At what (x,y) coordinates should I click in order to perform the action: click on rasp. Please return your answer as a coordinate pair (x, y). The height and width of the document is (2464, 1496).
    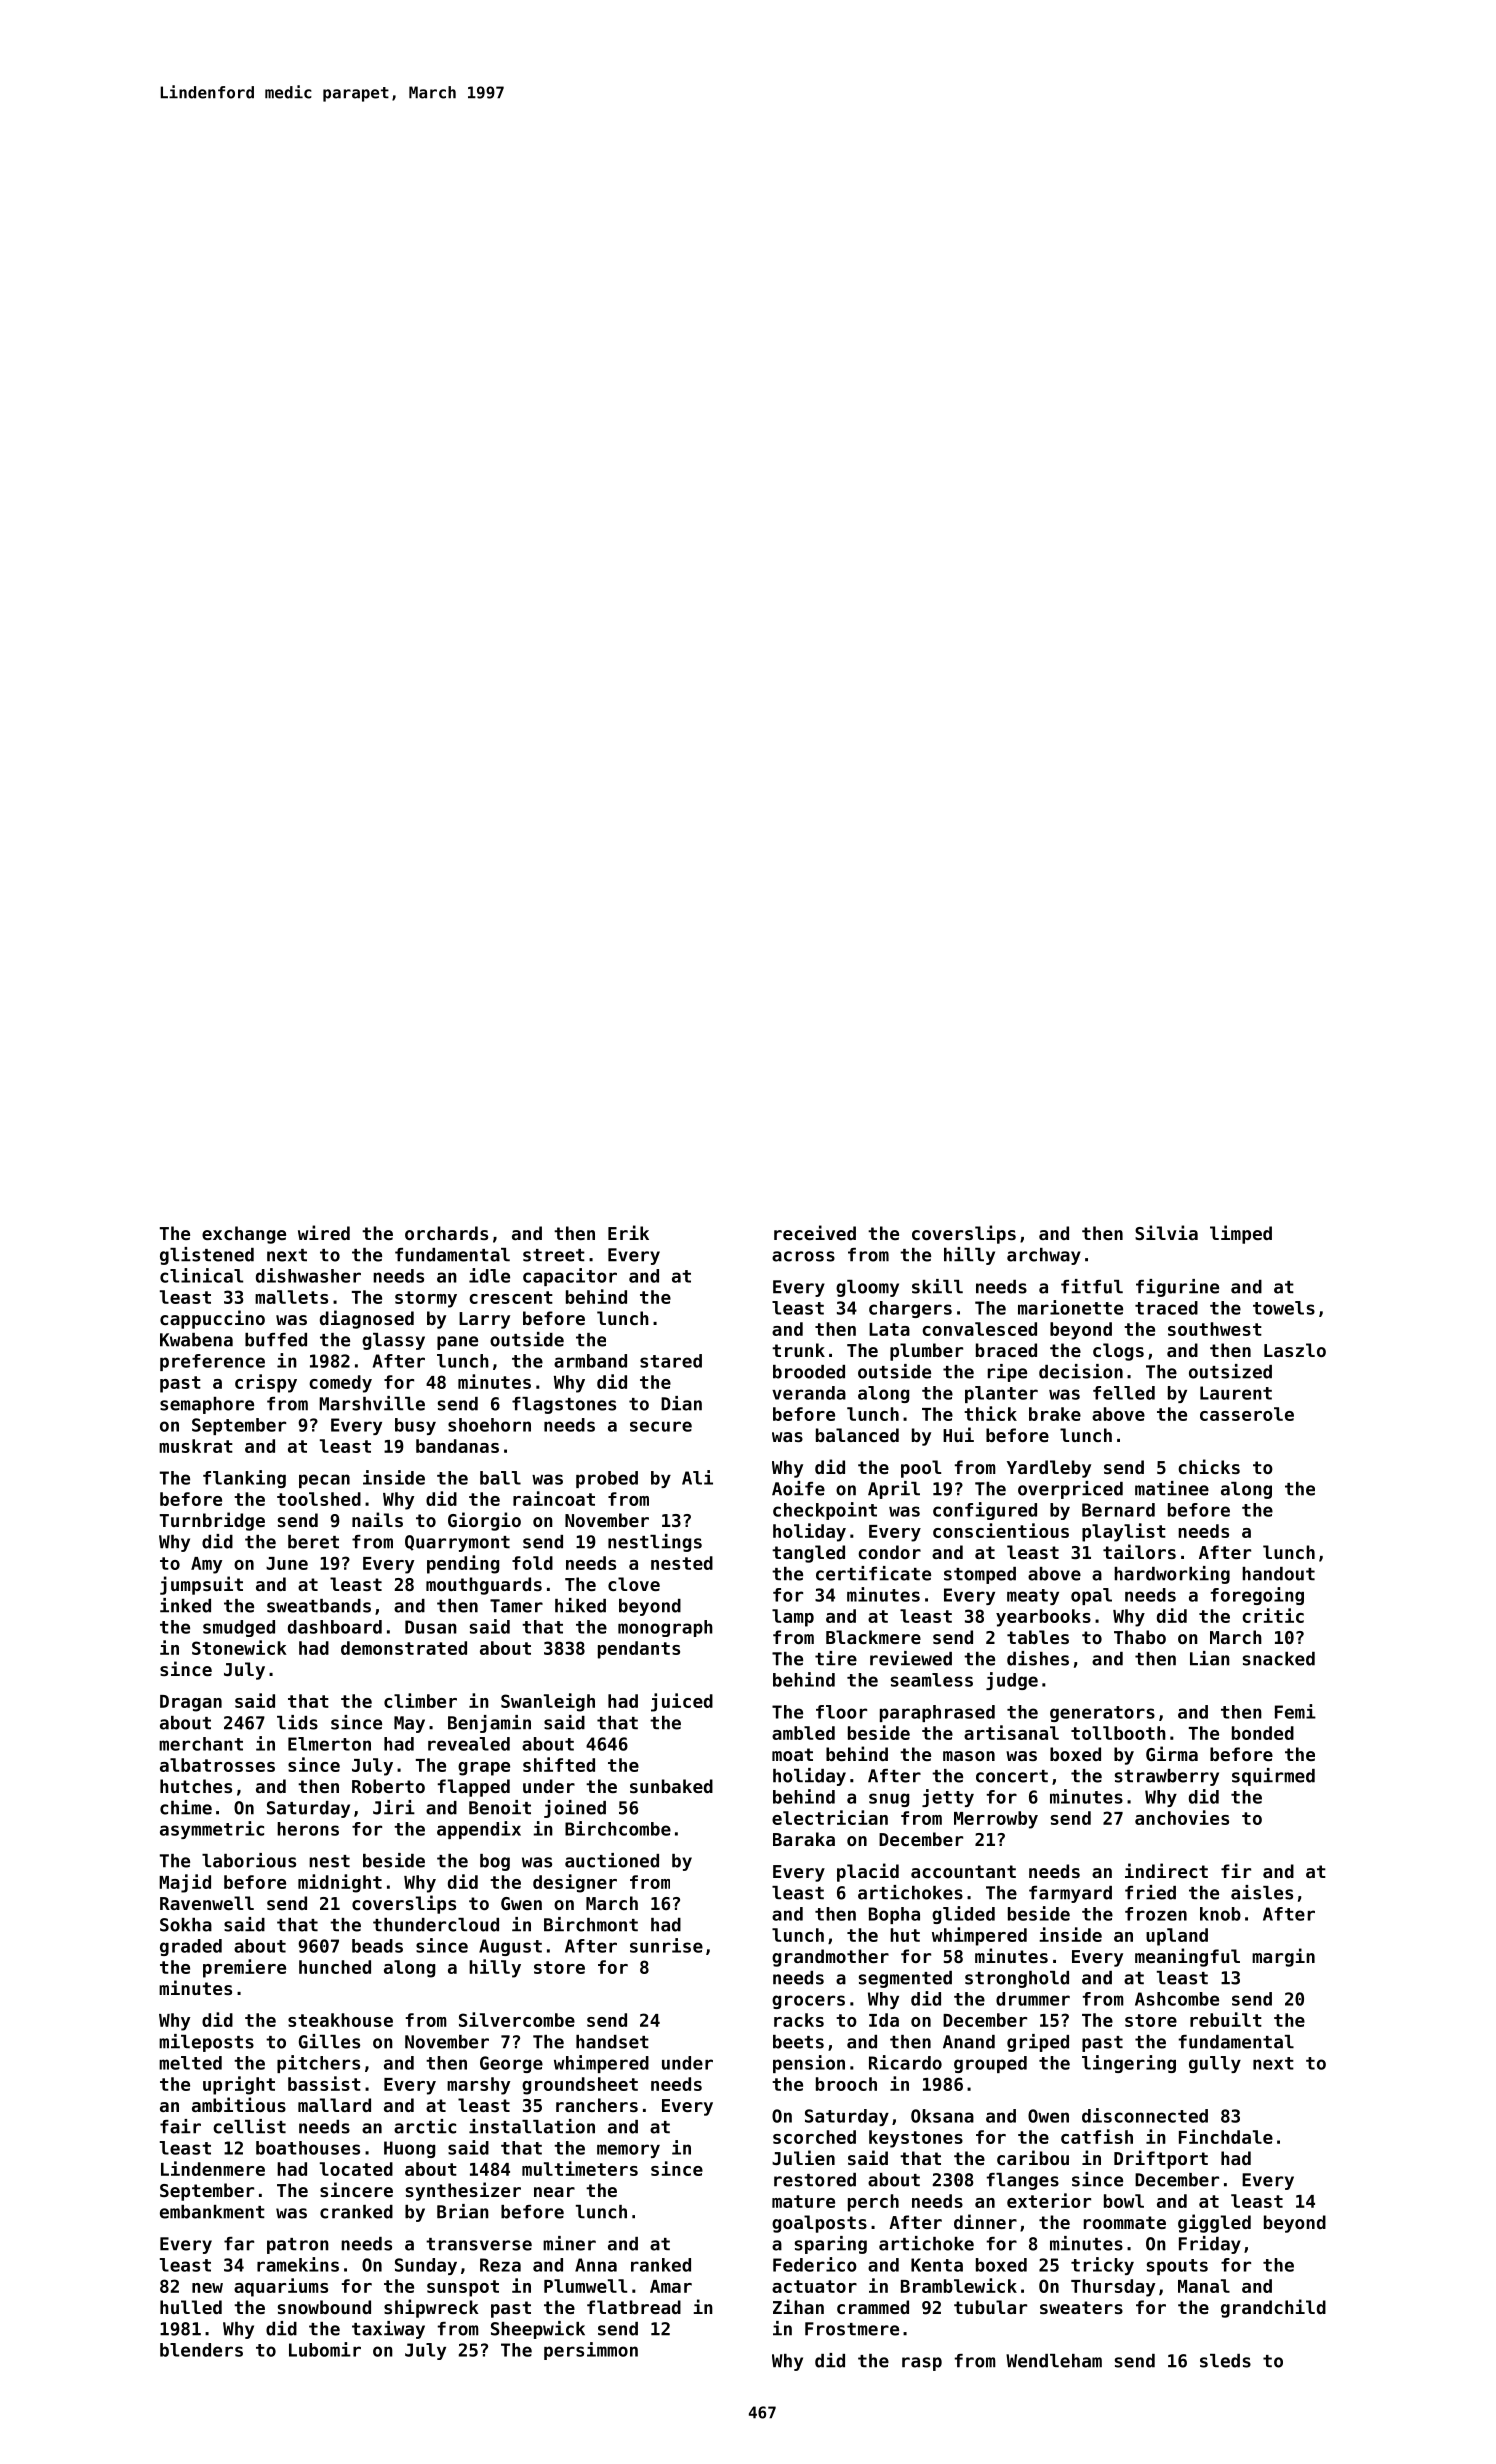
    Looking at the image, I should click on (922, 2364).
